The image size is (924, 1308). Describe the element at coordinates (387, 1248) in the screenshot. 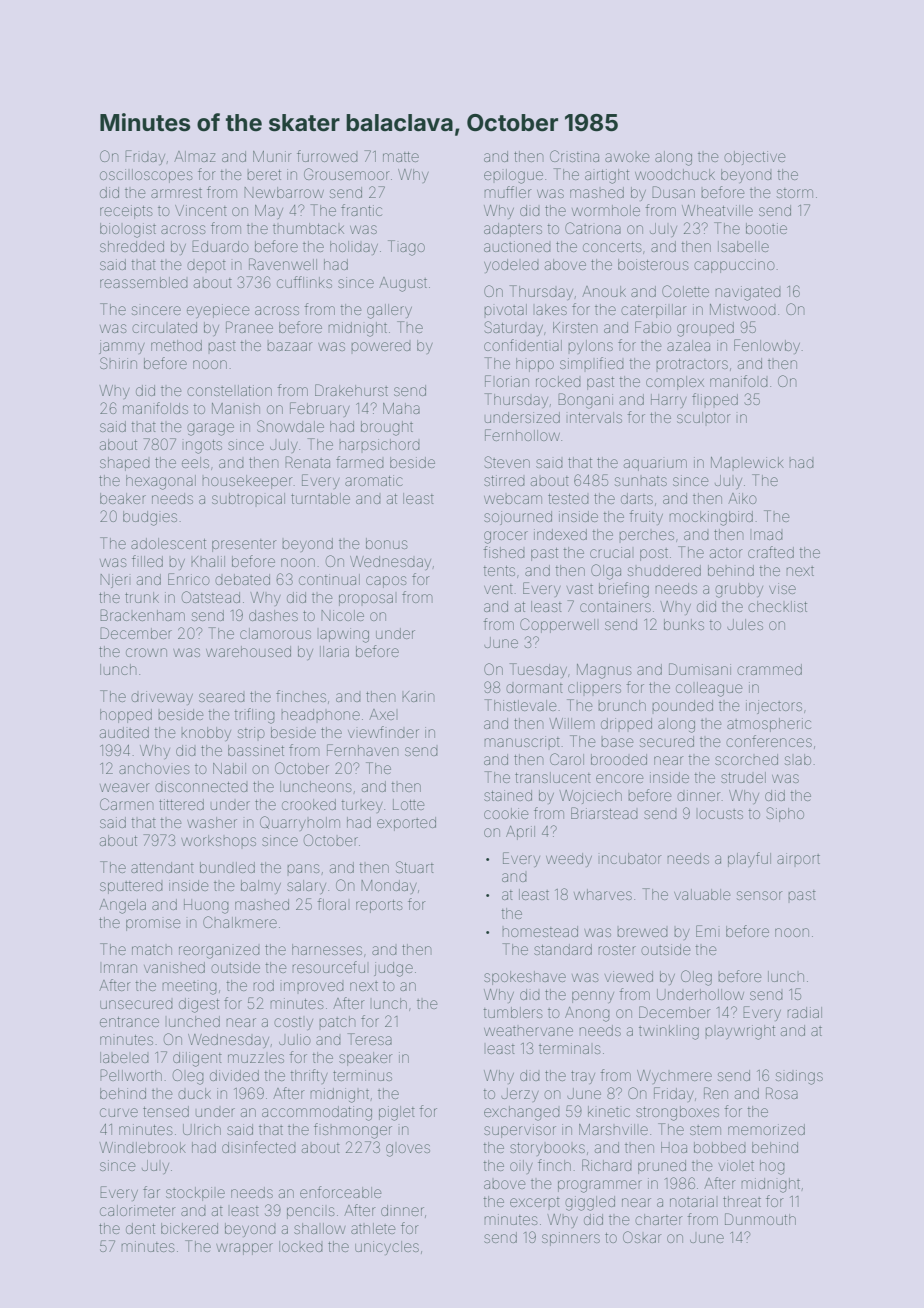

I see `unicycles` at that location.
